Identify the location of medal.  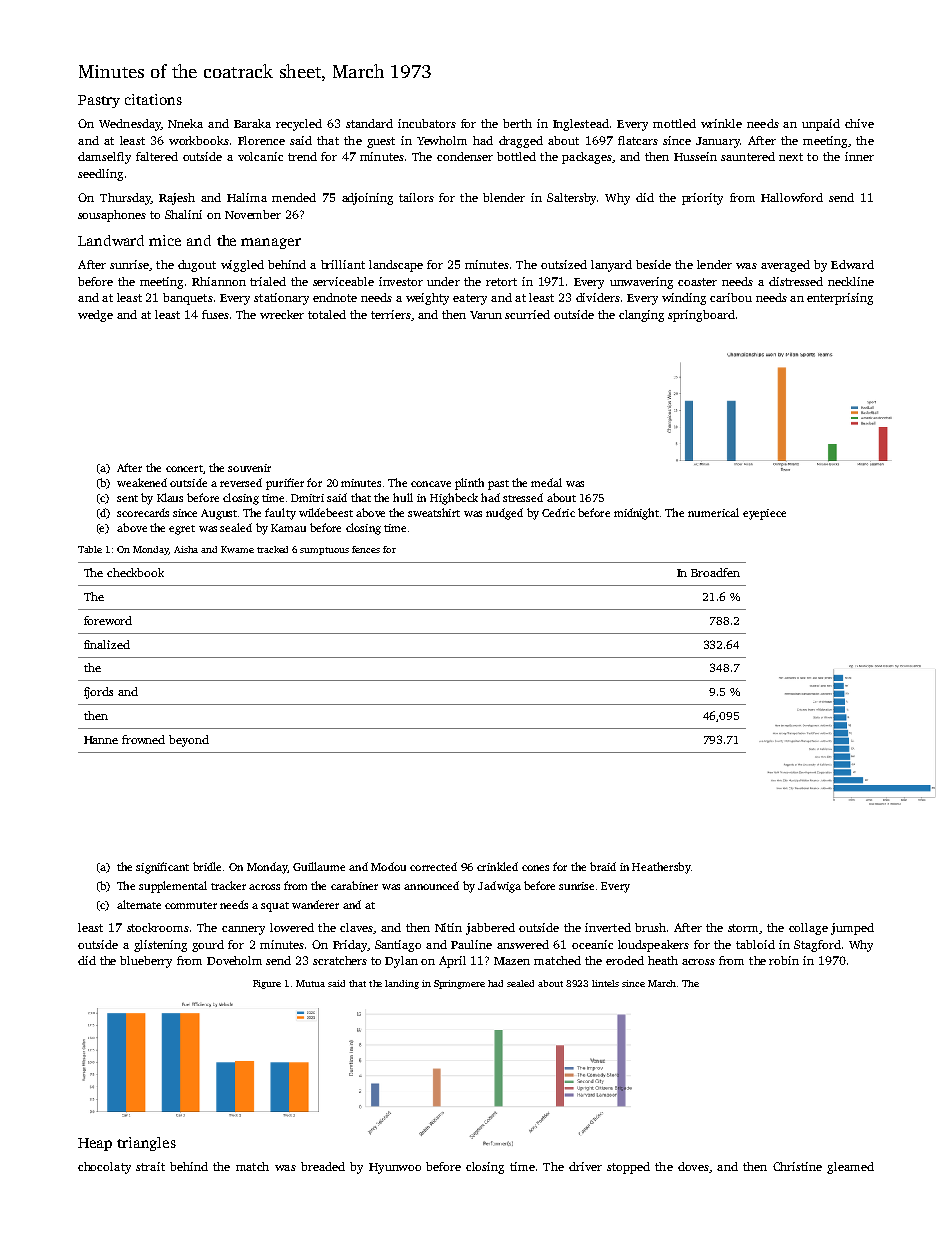
(546, 482).
